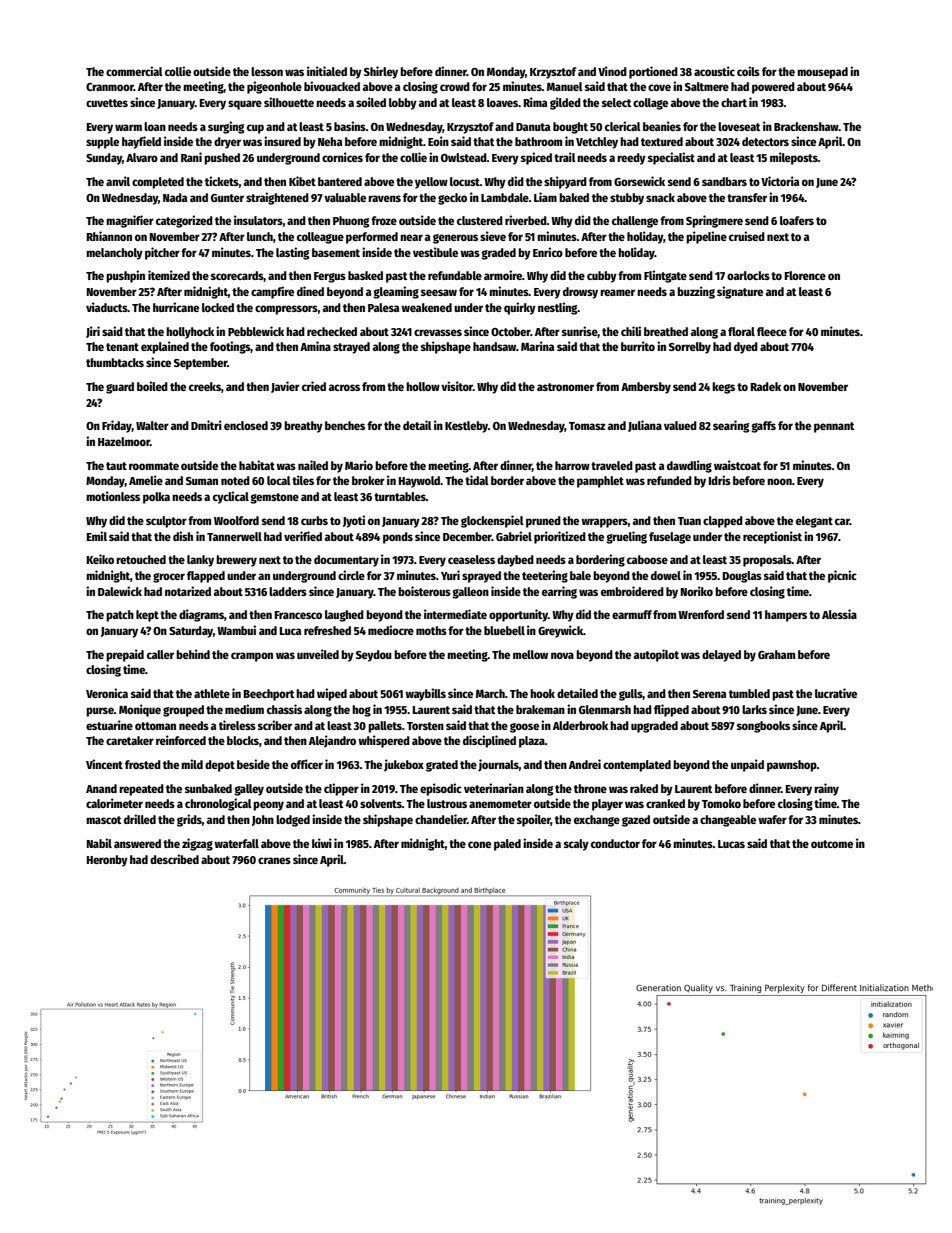 The height and width of the page is (1233, 952). Describe the element at coordinates (559, 592) in the page. I see `earring` at that location.
